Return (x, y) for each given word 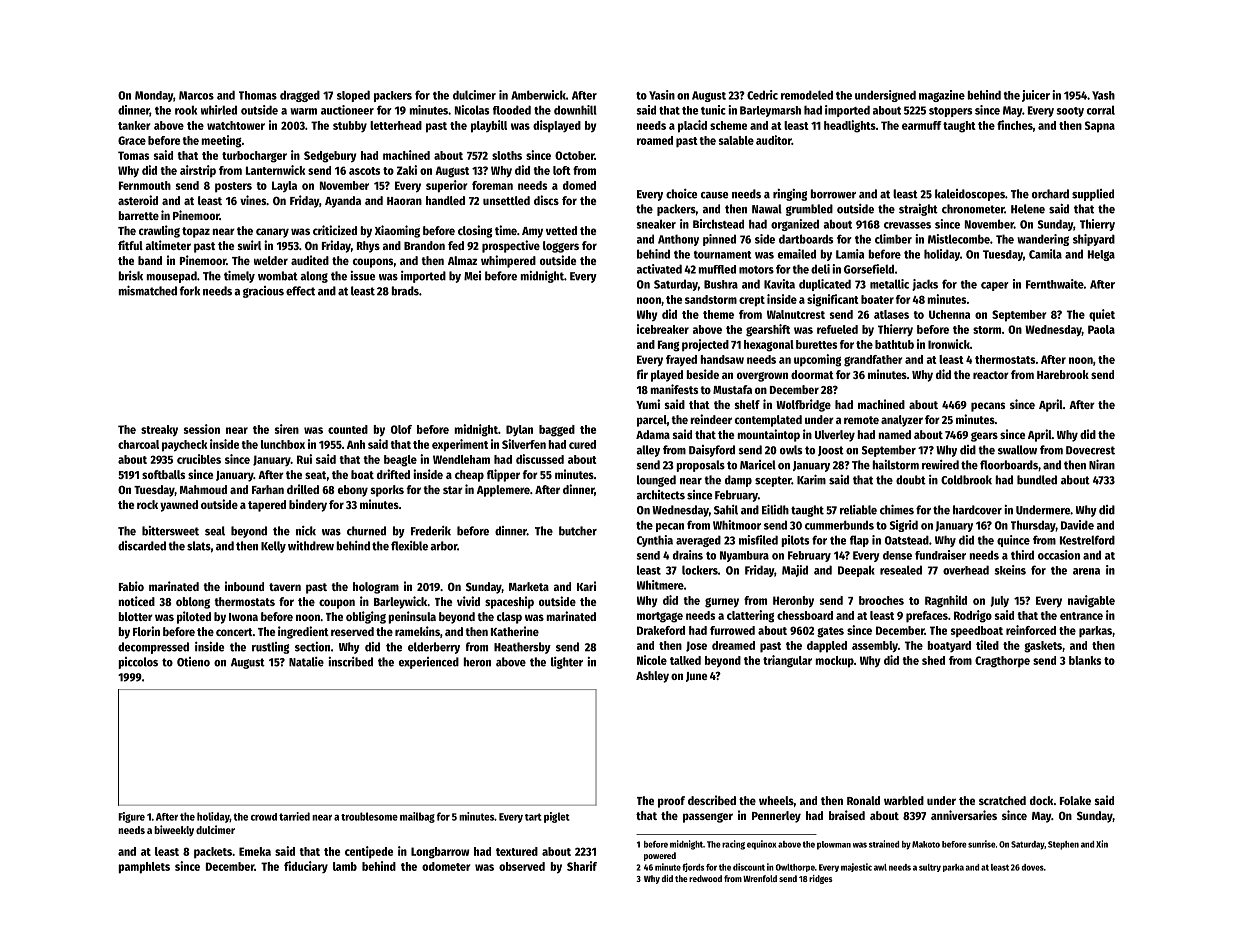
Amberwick (538, 95)
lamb (345, 866)
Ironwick (949, 344)
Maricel (758, 465)
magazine (942, 96)
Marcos (196, 95)
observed (522, 866)
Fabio (131, 586)
